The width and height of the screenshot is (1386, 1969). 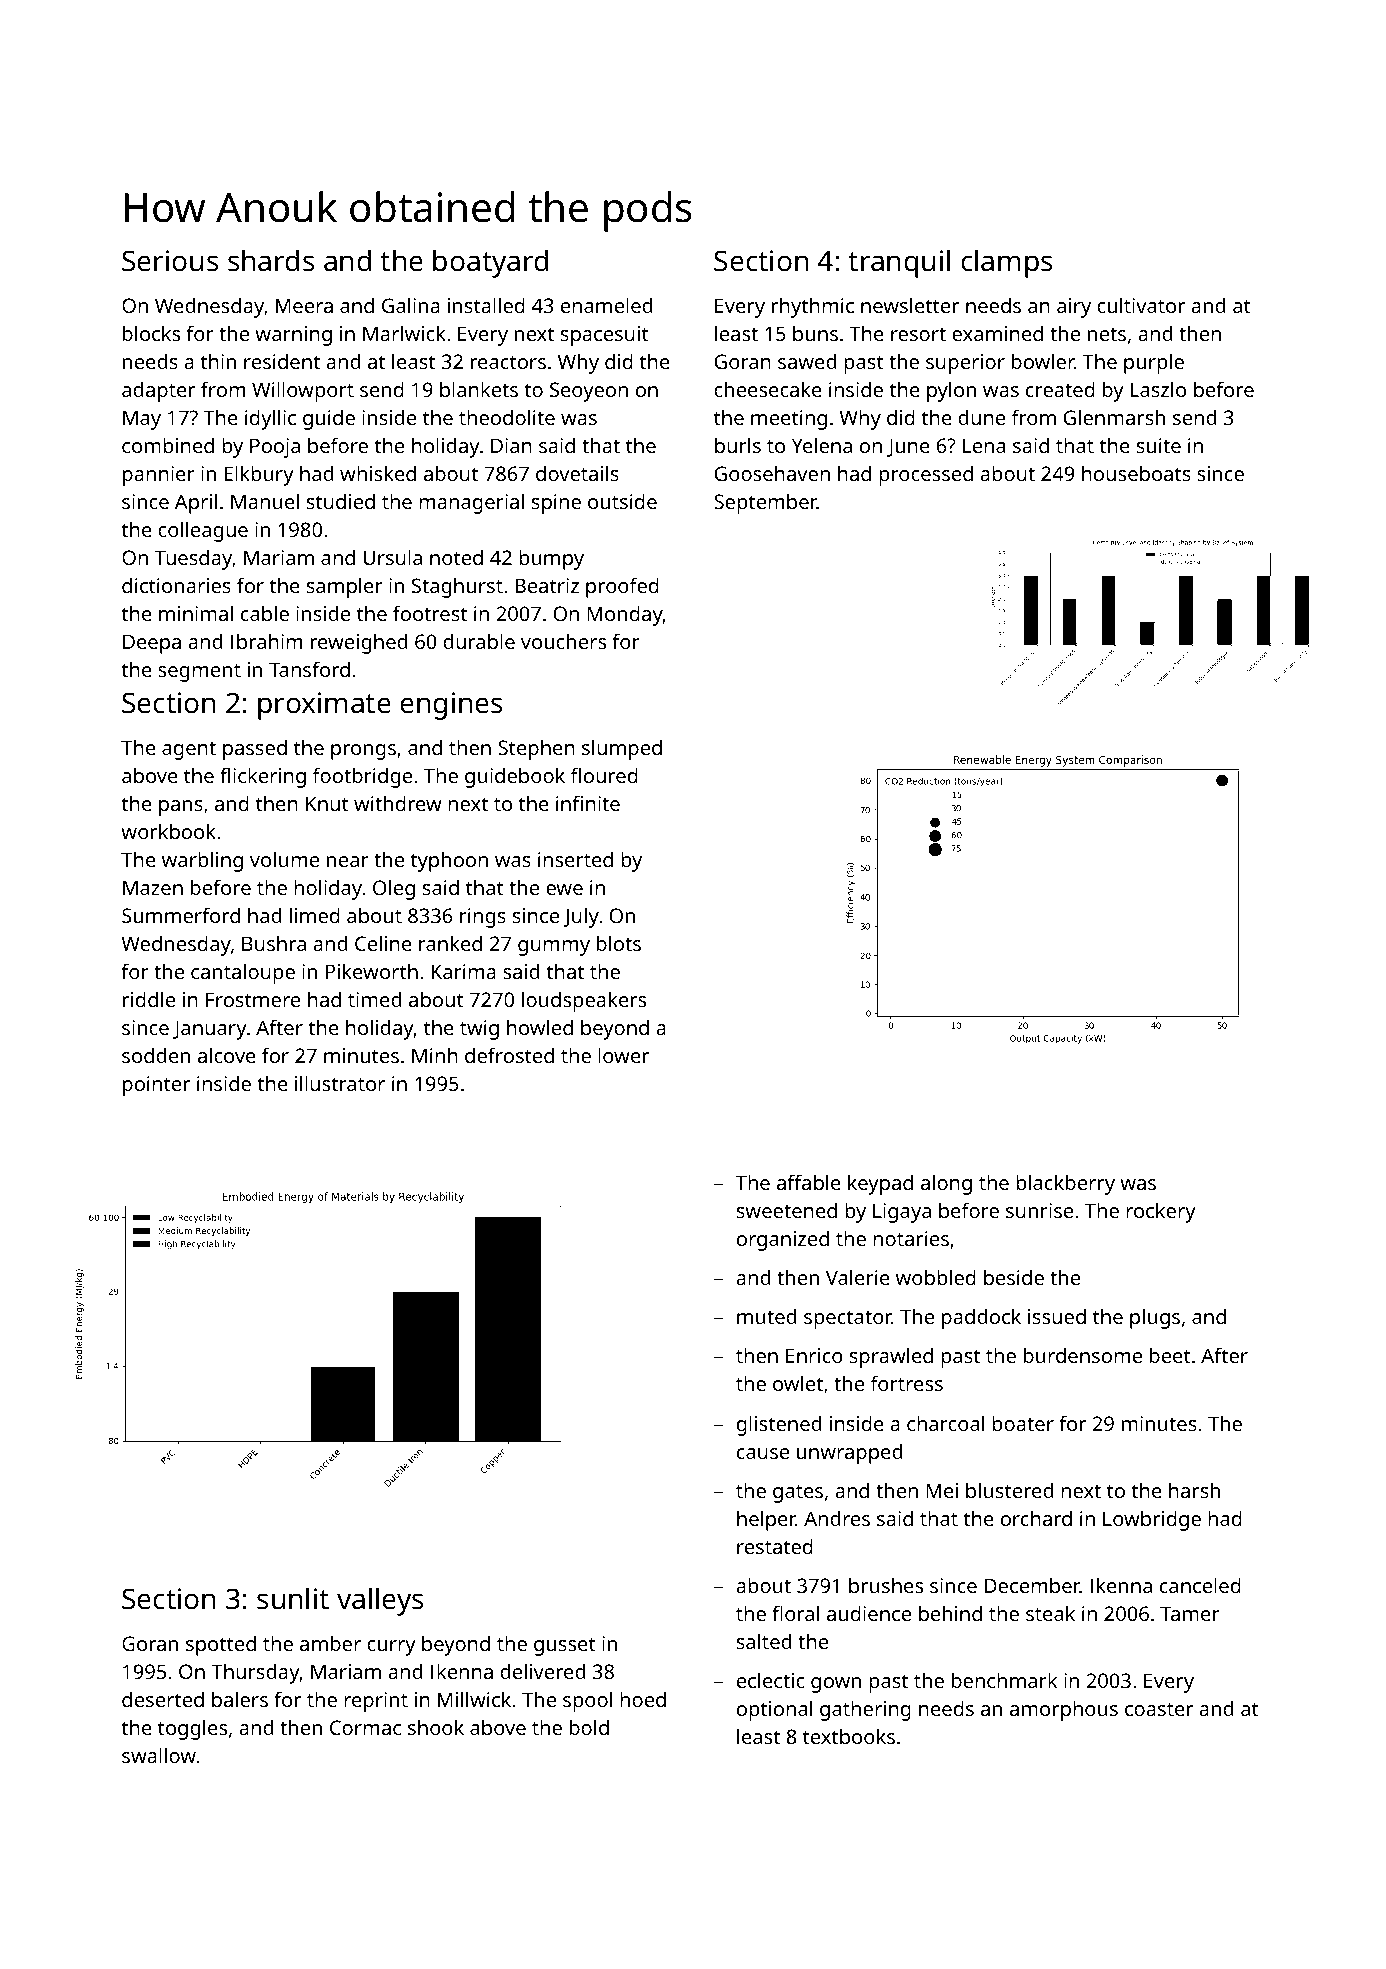 I want to click on valleys, so click(x=380, y=1601).
